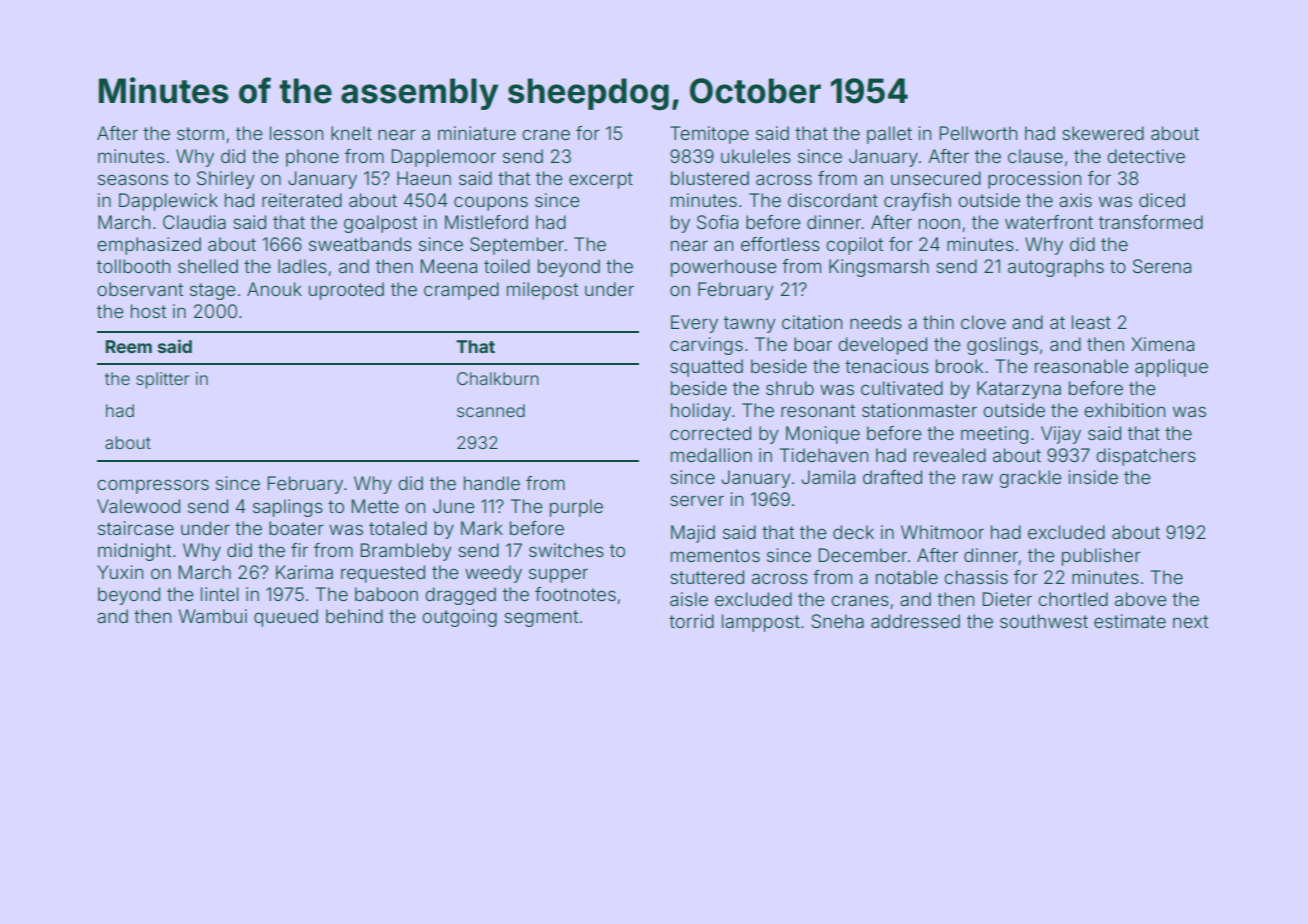 The width and height of the page is (1308, 924). What do you see at coordinates (302, 200) in the page?
I see `reiterated` at bounding box center [302, 200].
